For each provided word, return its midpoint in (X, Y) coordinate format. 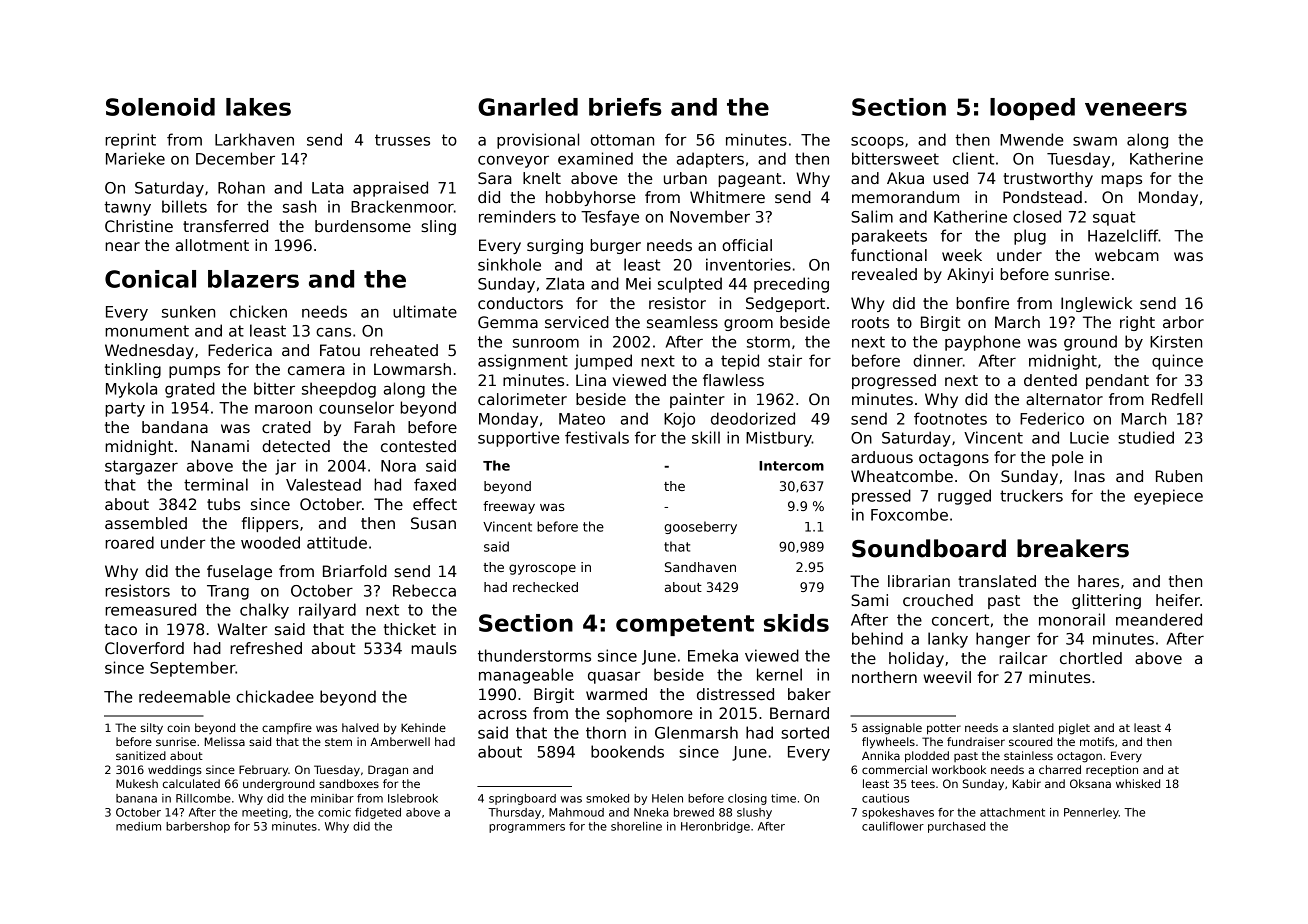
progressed (894, 381)
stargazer (141, 467)
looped (1032, 109)
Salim (872, 216)
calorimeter (522, 399)
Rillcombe (203, 798)
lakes (258, 107)
